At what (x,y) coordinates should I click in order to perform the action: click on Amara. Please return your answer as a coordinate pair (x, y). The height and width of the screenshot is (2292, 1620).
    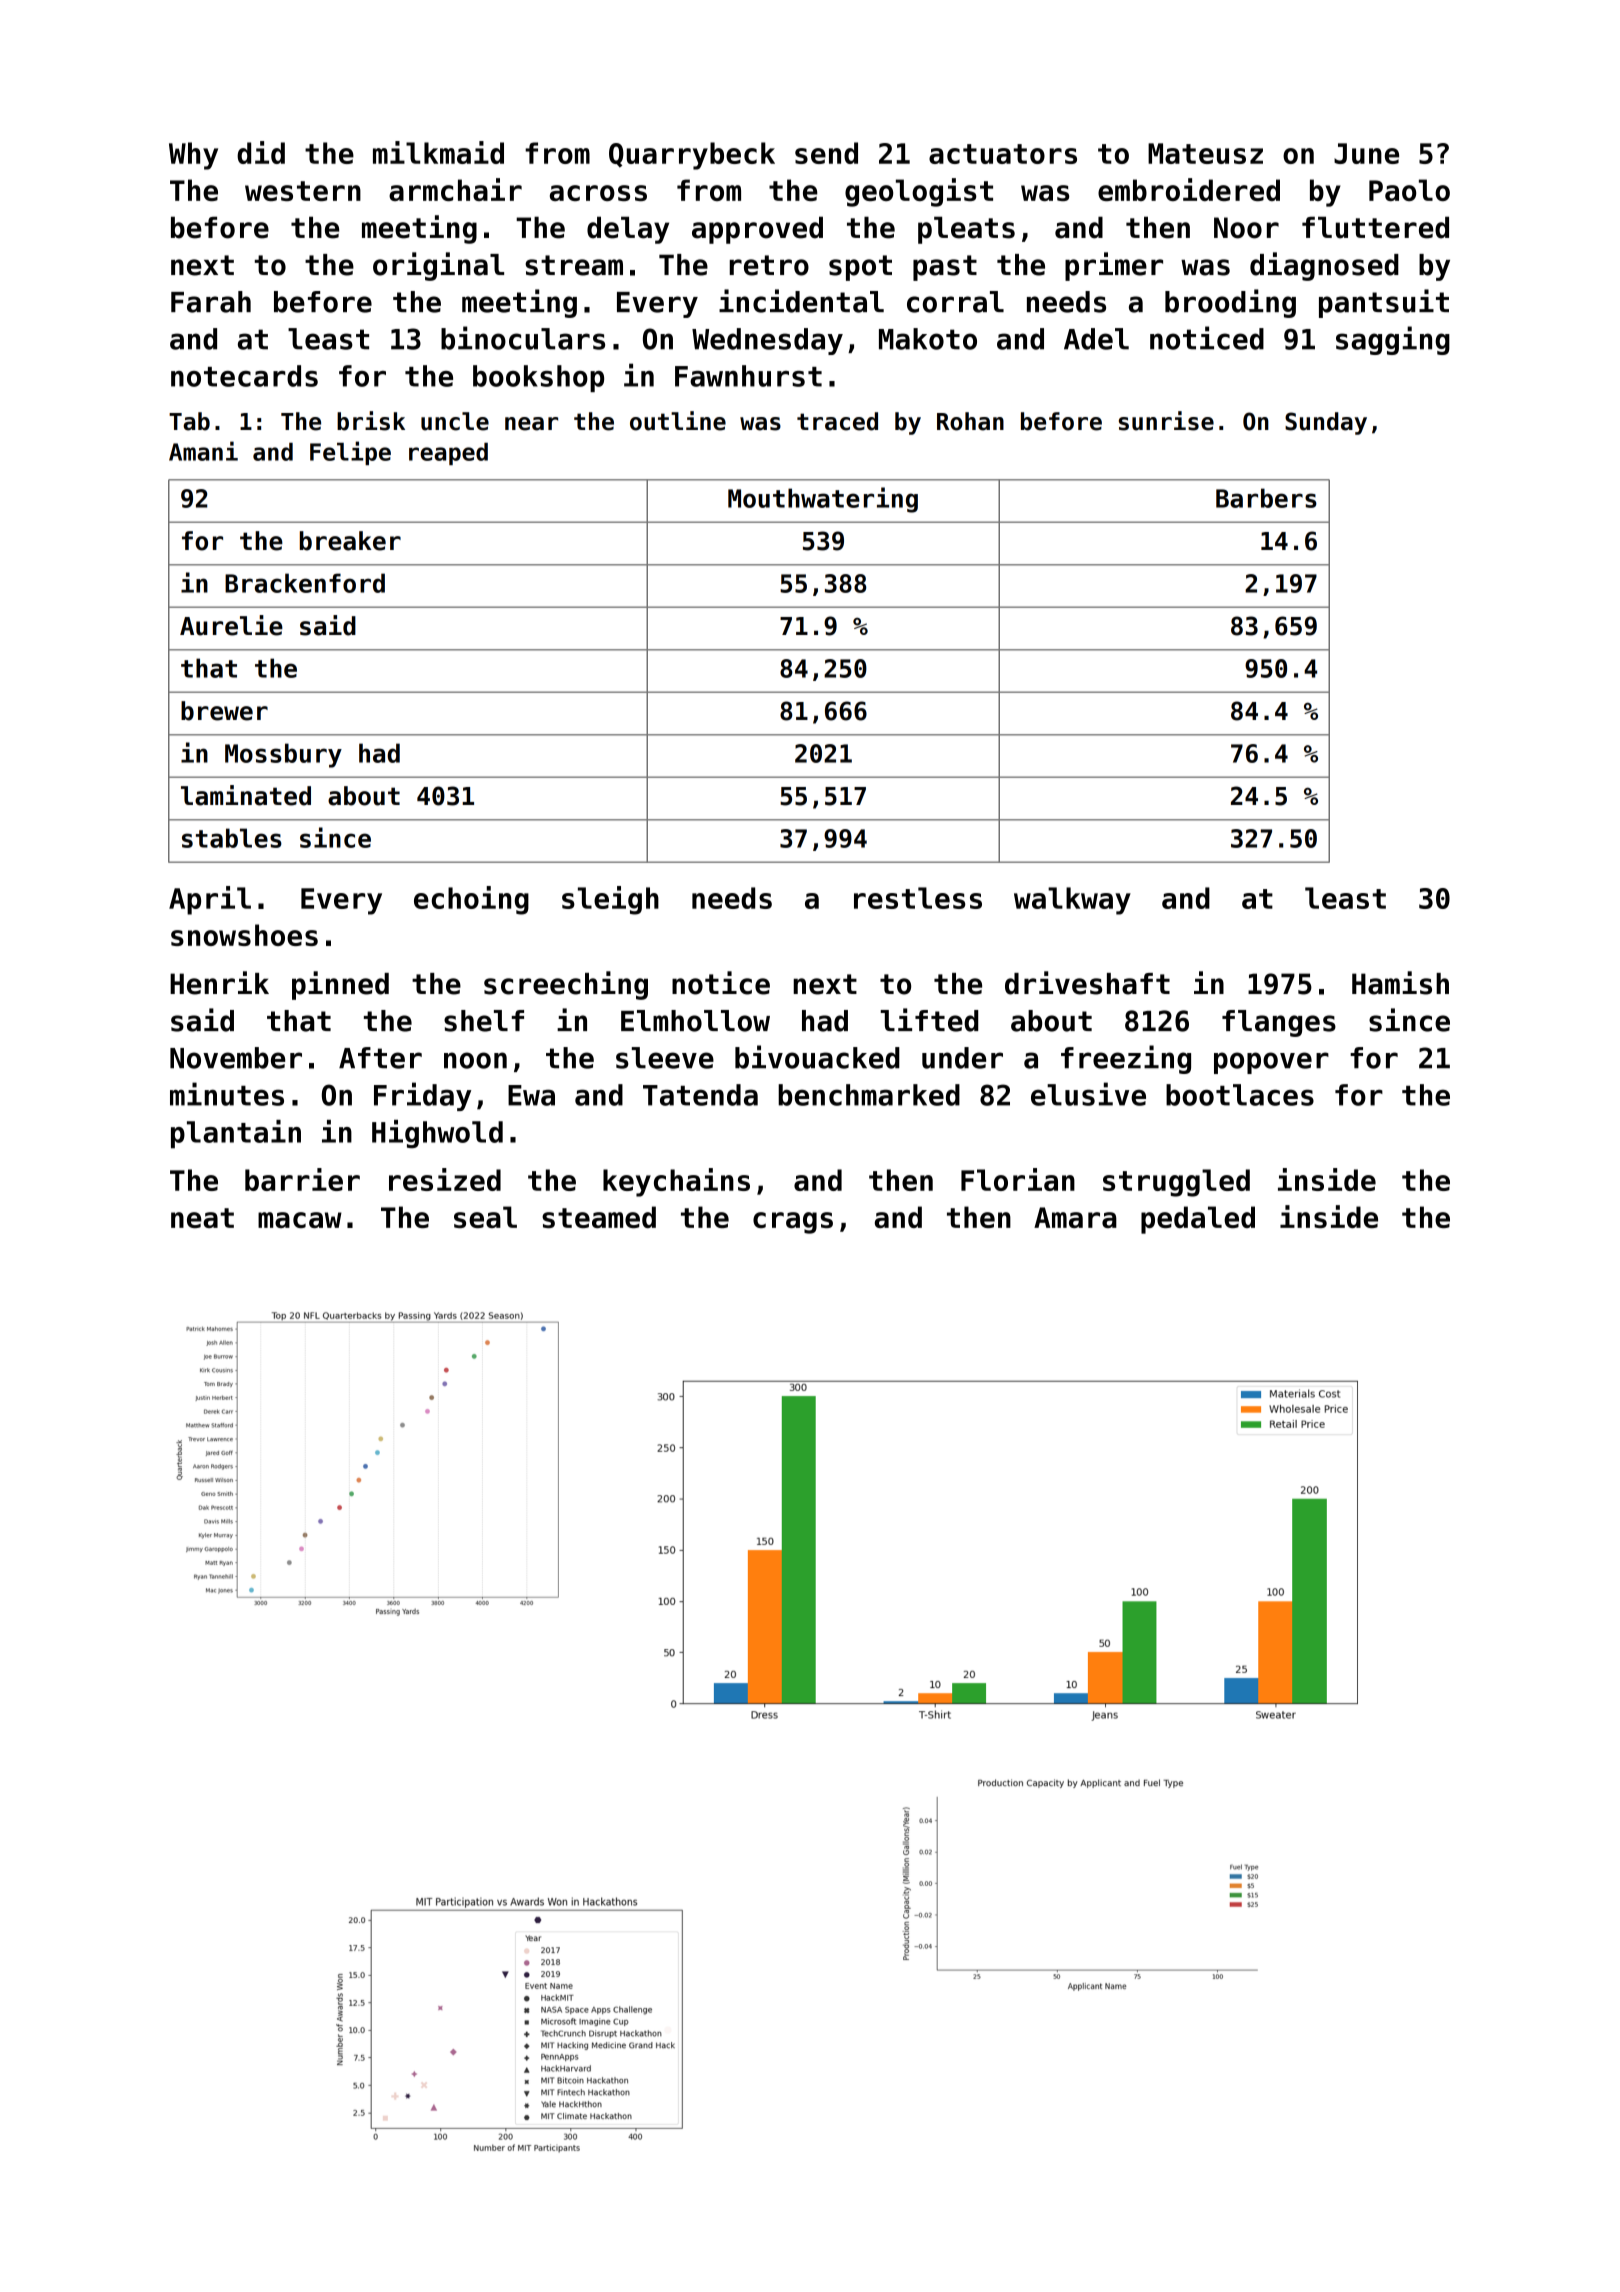
    Looking at the image, I should click on (1075, 1217).
